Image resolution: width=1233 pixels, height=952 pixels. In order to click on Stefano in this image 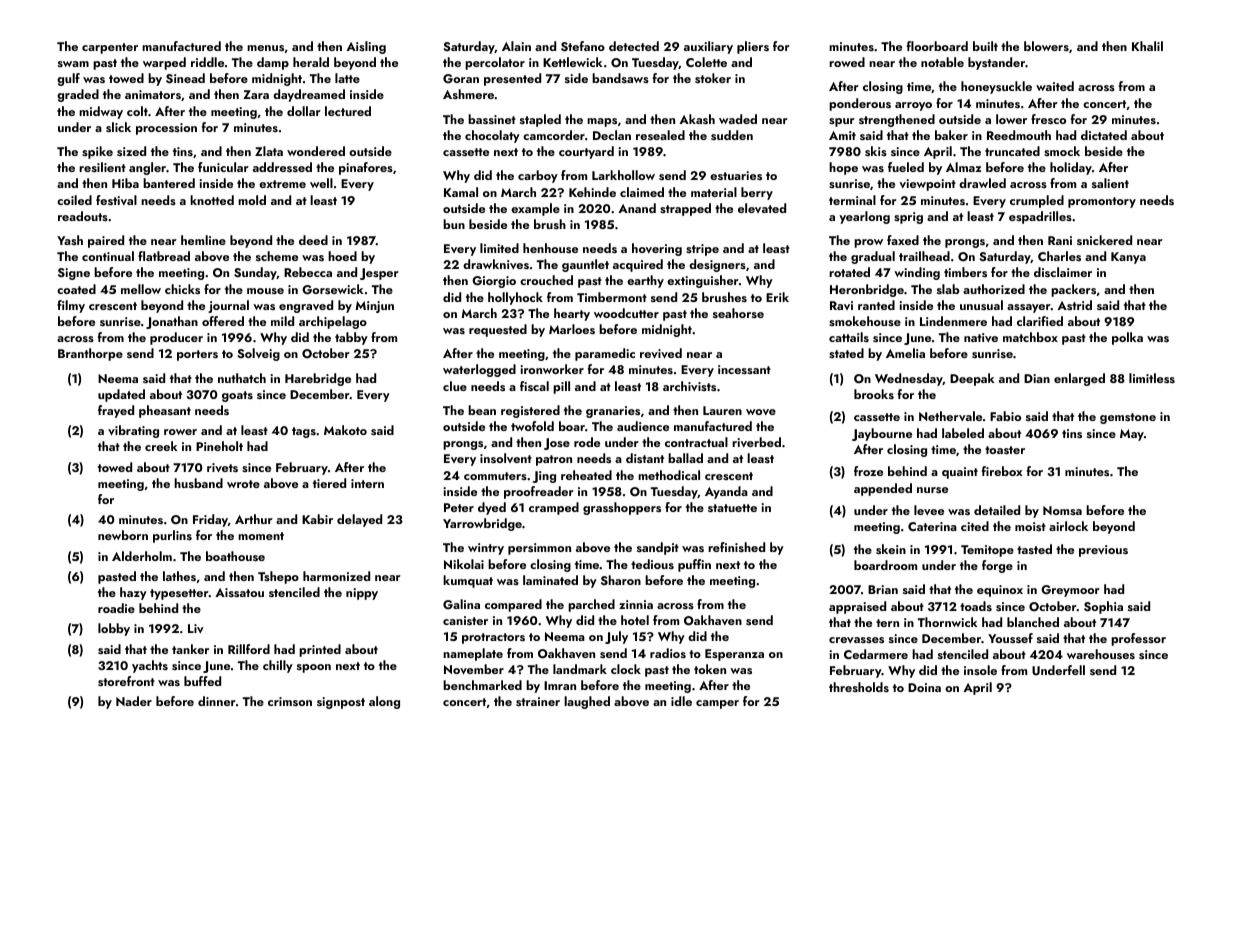, I will do `click(583, 46)`.
